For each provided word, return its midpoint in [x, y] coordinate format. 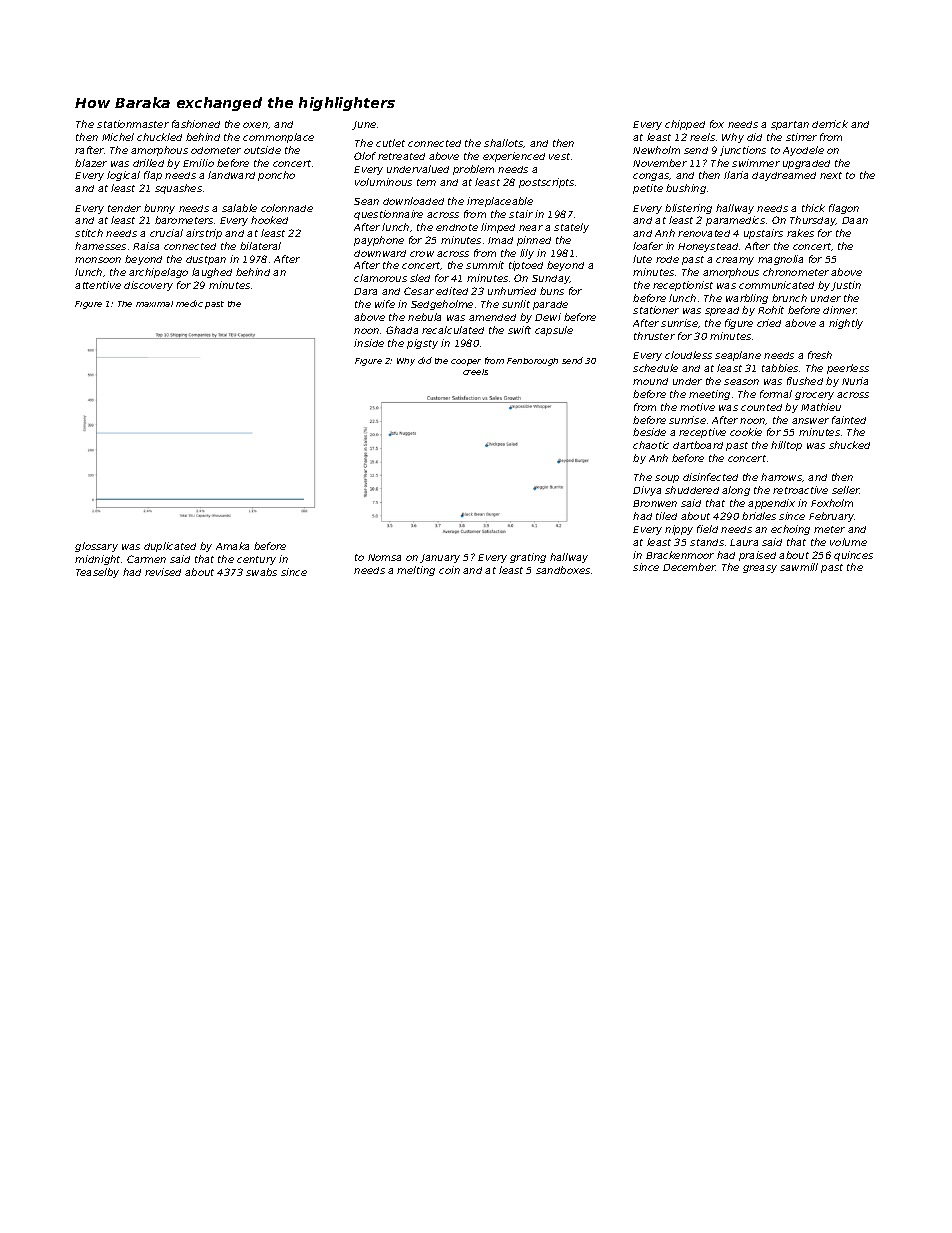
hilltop [786, 446]
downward [380, 253]
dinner [839, 310]
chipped [685, 125]
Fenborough [532, 362]
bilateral [260, 246]
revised [163, 572]
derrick [830, 124]
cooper [466, 362]
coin [449, 570]
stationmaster [133, 124]
